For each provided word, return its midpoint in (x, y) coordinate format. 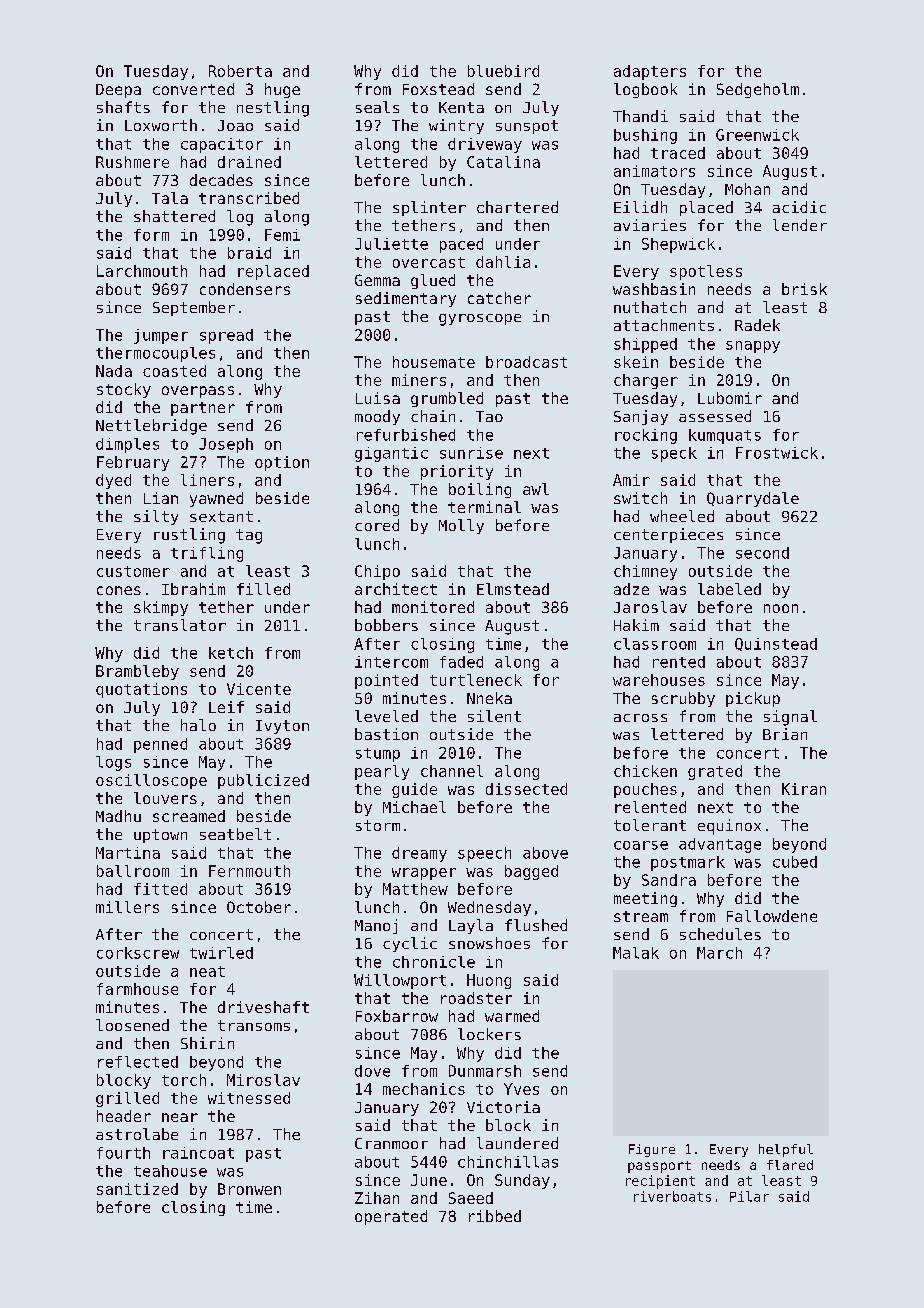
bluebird (503, 71)
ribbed (495, 1216)
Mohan (747, 189)
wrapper (424, 874)
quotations (141, 690)
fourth (123, 1153)
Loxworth (161, 125)
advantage (720, 845)
